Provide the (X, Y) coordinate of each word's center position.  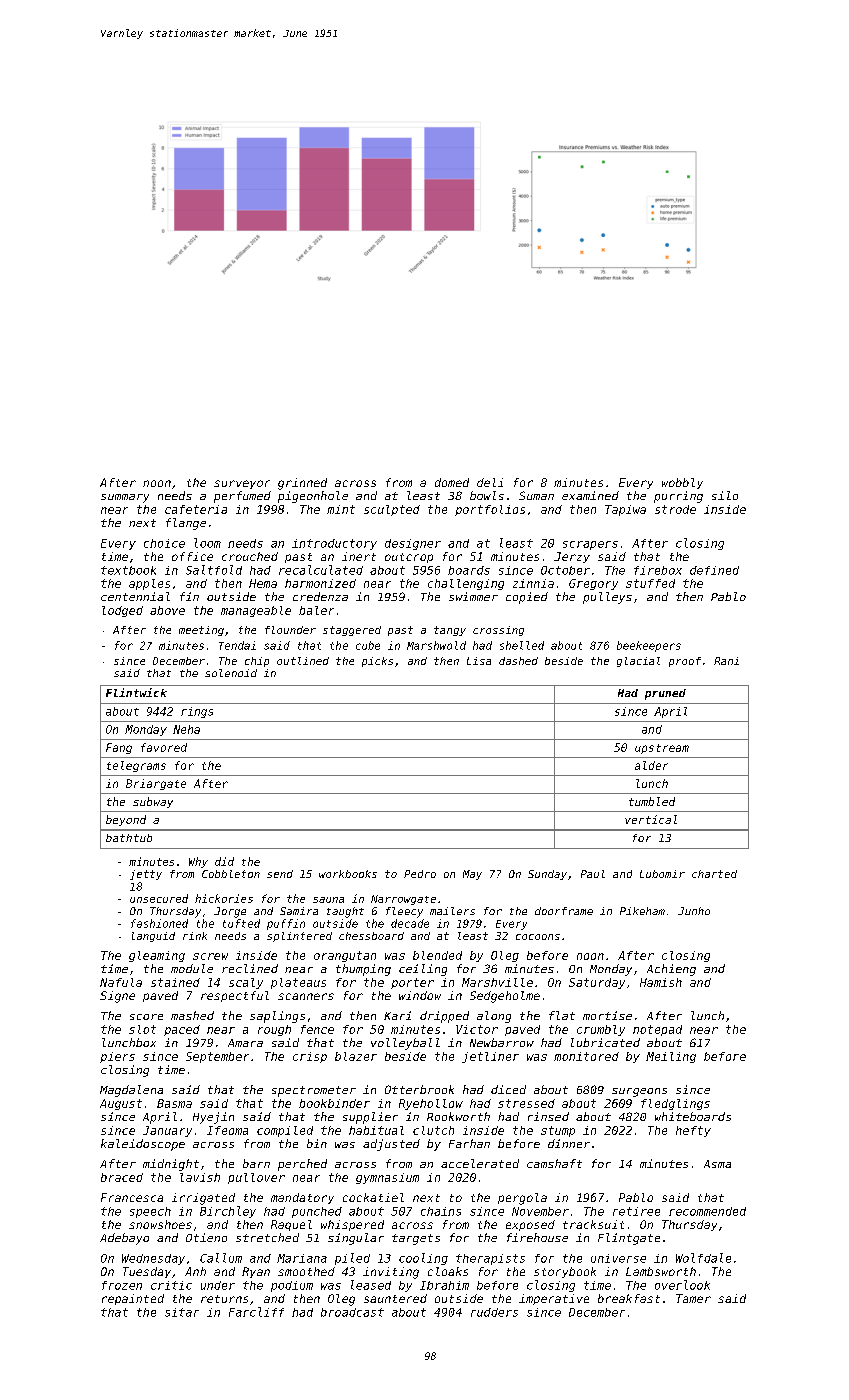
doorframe (564, 911)
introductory (334, 544)
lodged (122, 611)
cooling (423, 1259)
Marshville (497, 982)
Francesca (132, 1197)
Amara (245, 1043)
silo (725, 495)
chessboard (371, 936)
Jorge (230, 912)
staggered (352, 631)
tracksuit (593, 1224)
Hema (263, 583)
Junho (694, 911)
